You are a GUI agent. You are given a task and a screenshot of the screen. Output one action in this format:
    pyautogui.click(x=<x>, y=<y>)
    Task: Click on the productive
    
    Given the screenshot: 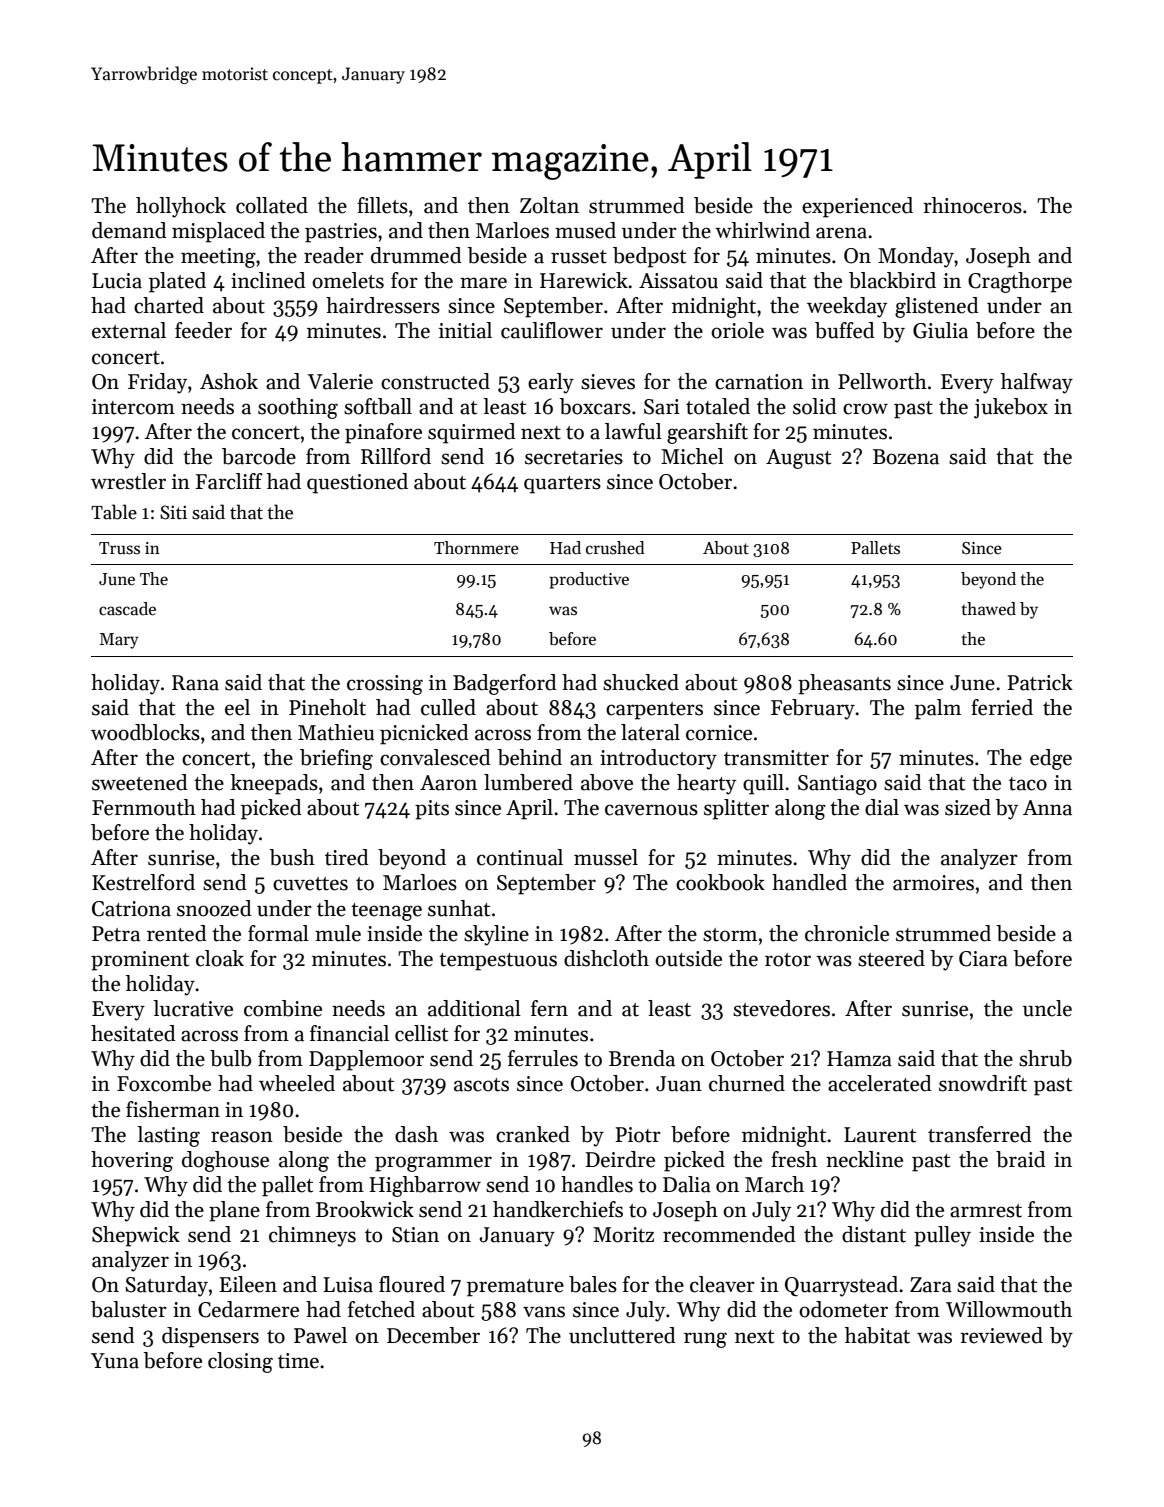 What is the action you would take?
    pyautogui.click(x=589, y=580)
